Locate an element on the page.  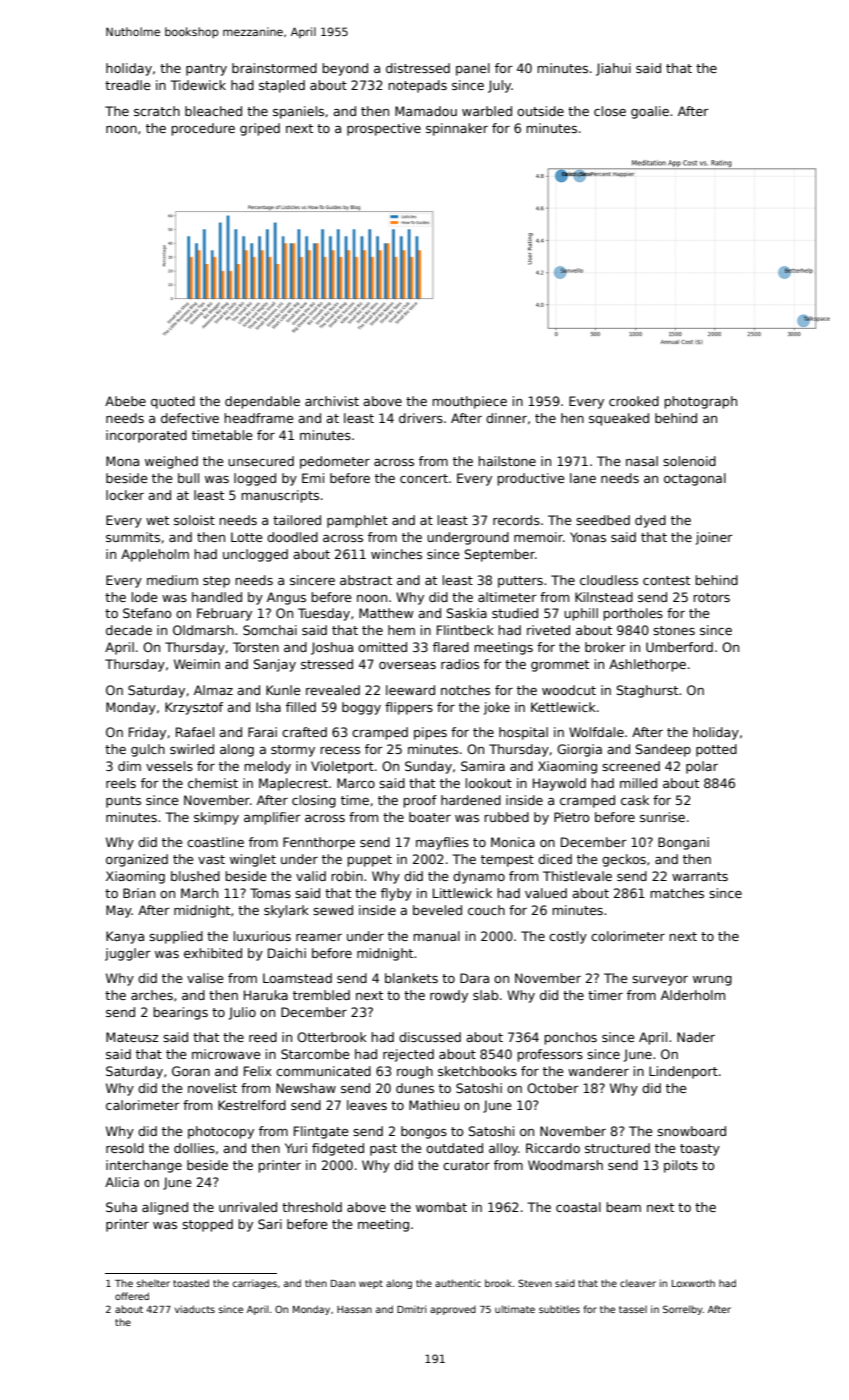
approved is located at coordinates (453, 1310).
